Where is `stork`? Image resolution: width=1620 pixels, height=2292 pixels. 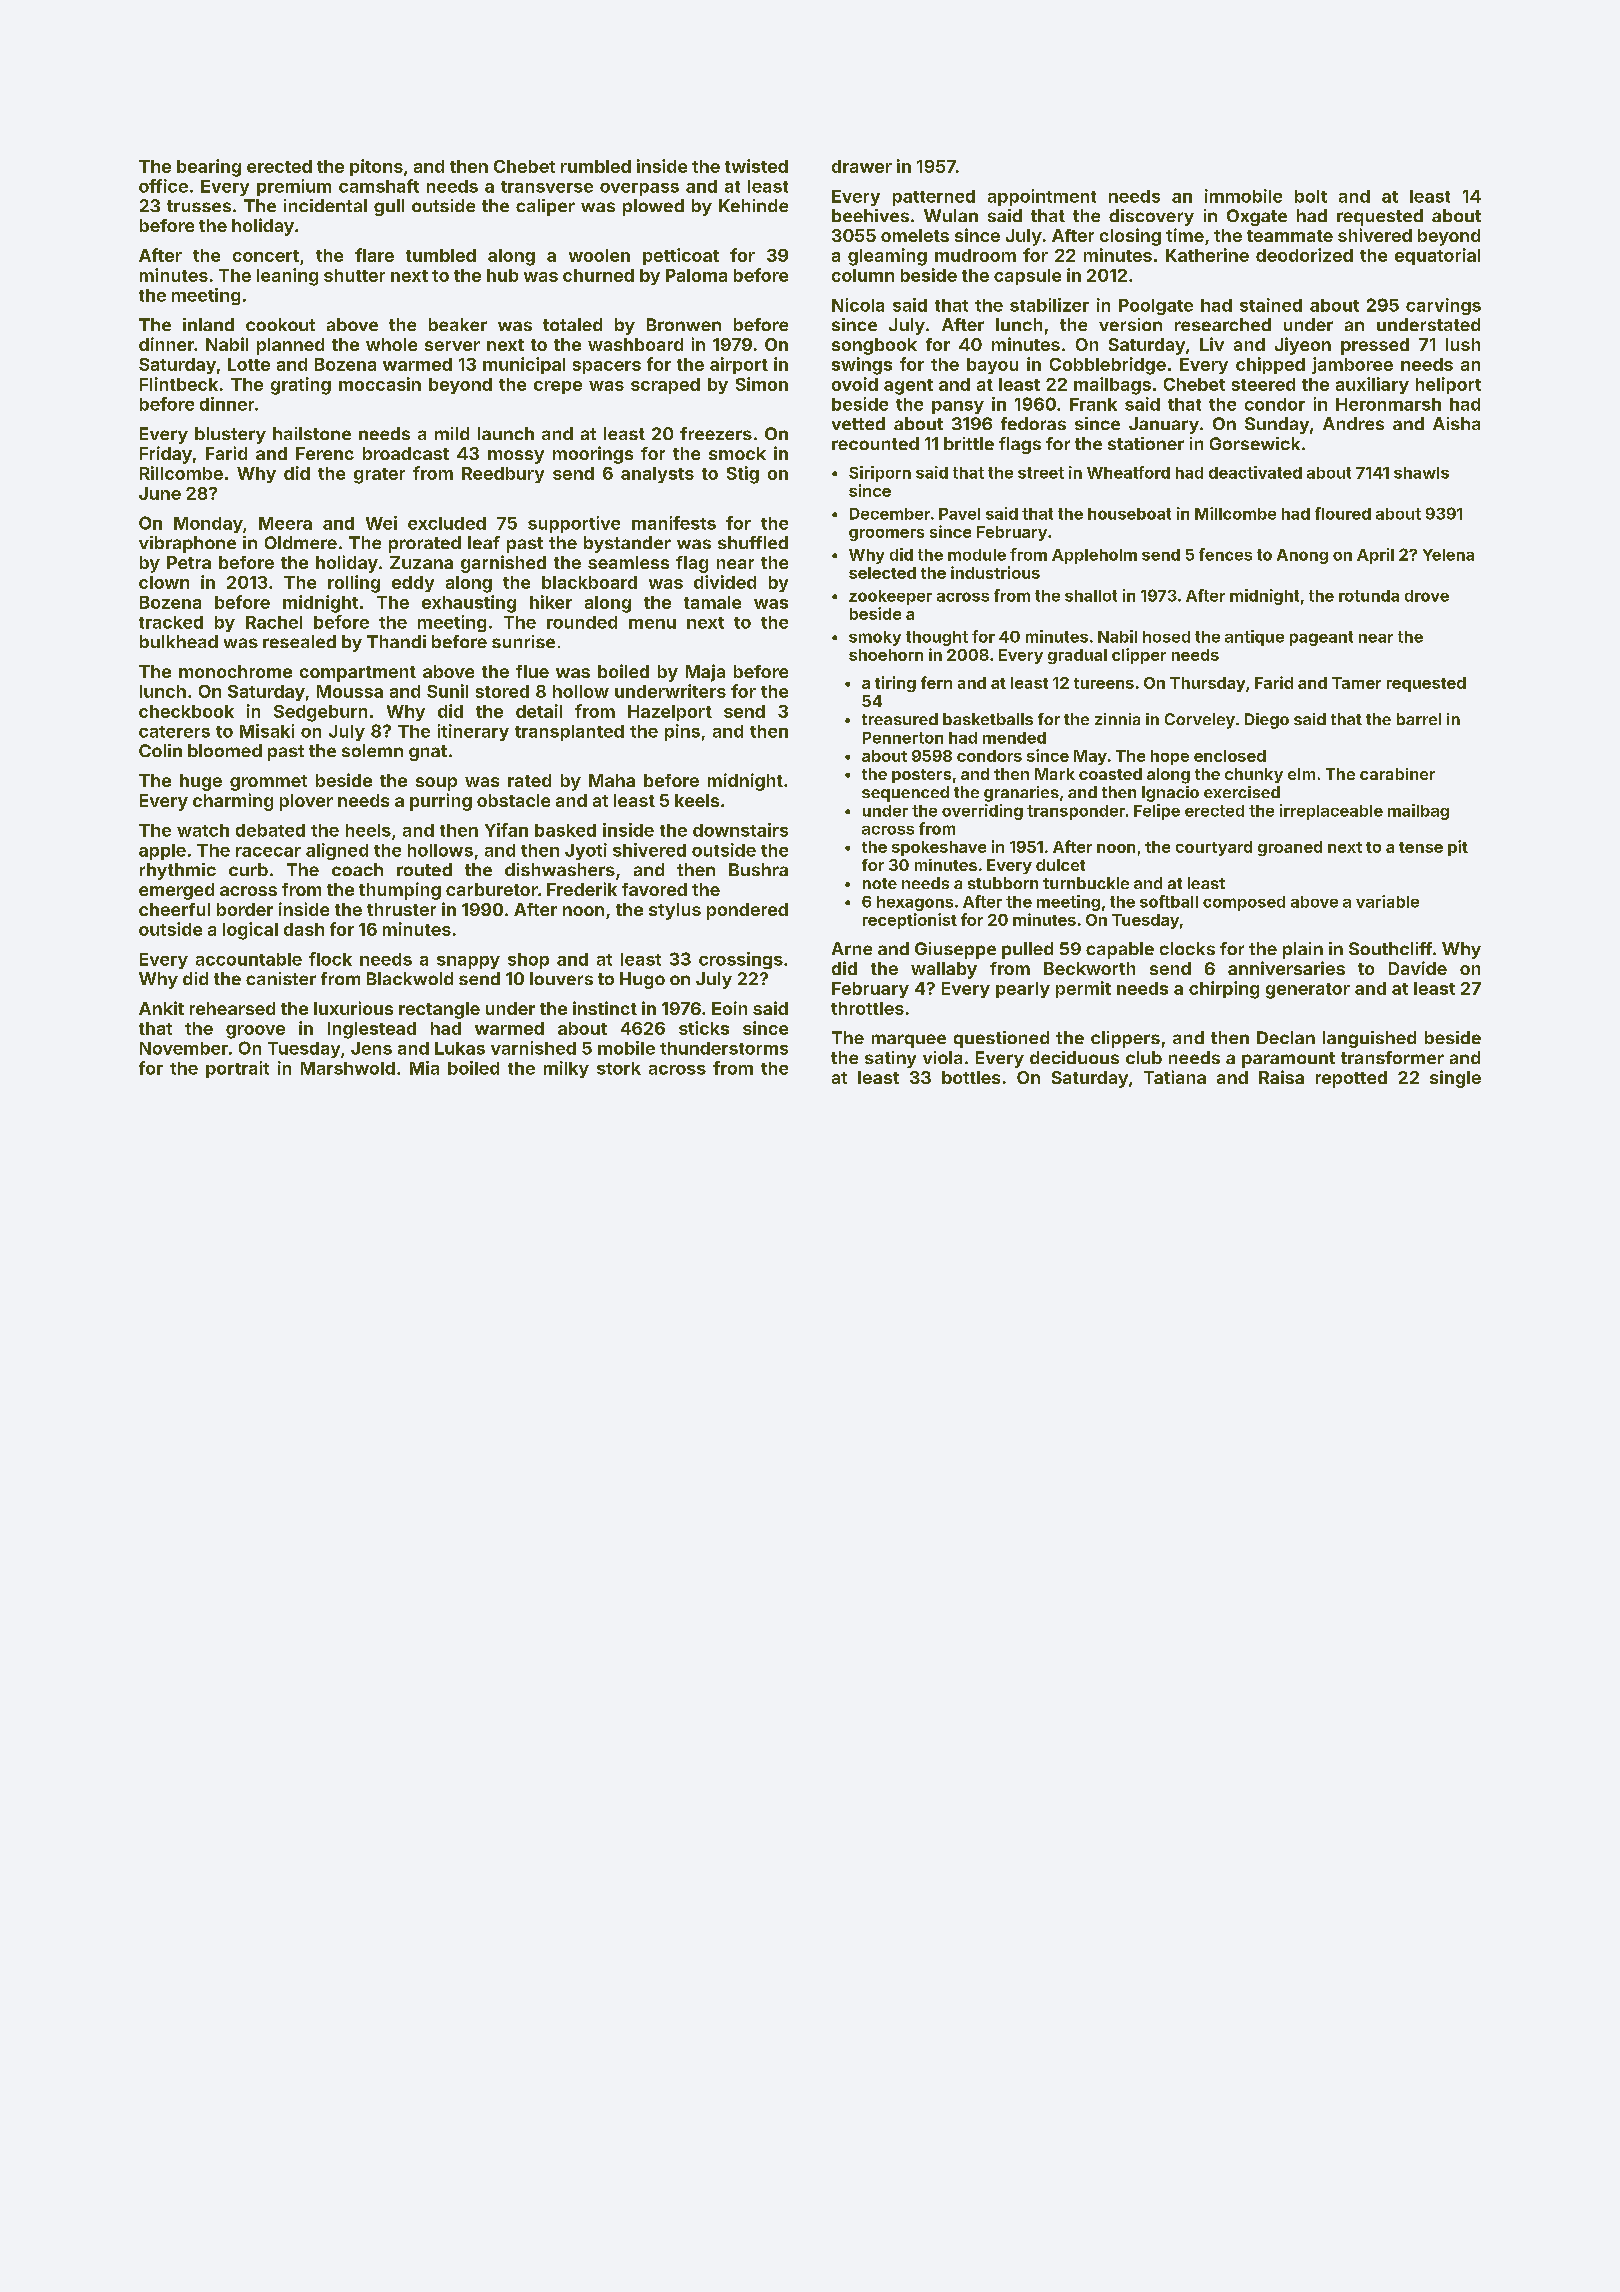 stork is located at coordinates (619, 1068).
